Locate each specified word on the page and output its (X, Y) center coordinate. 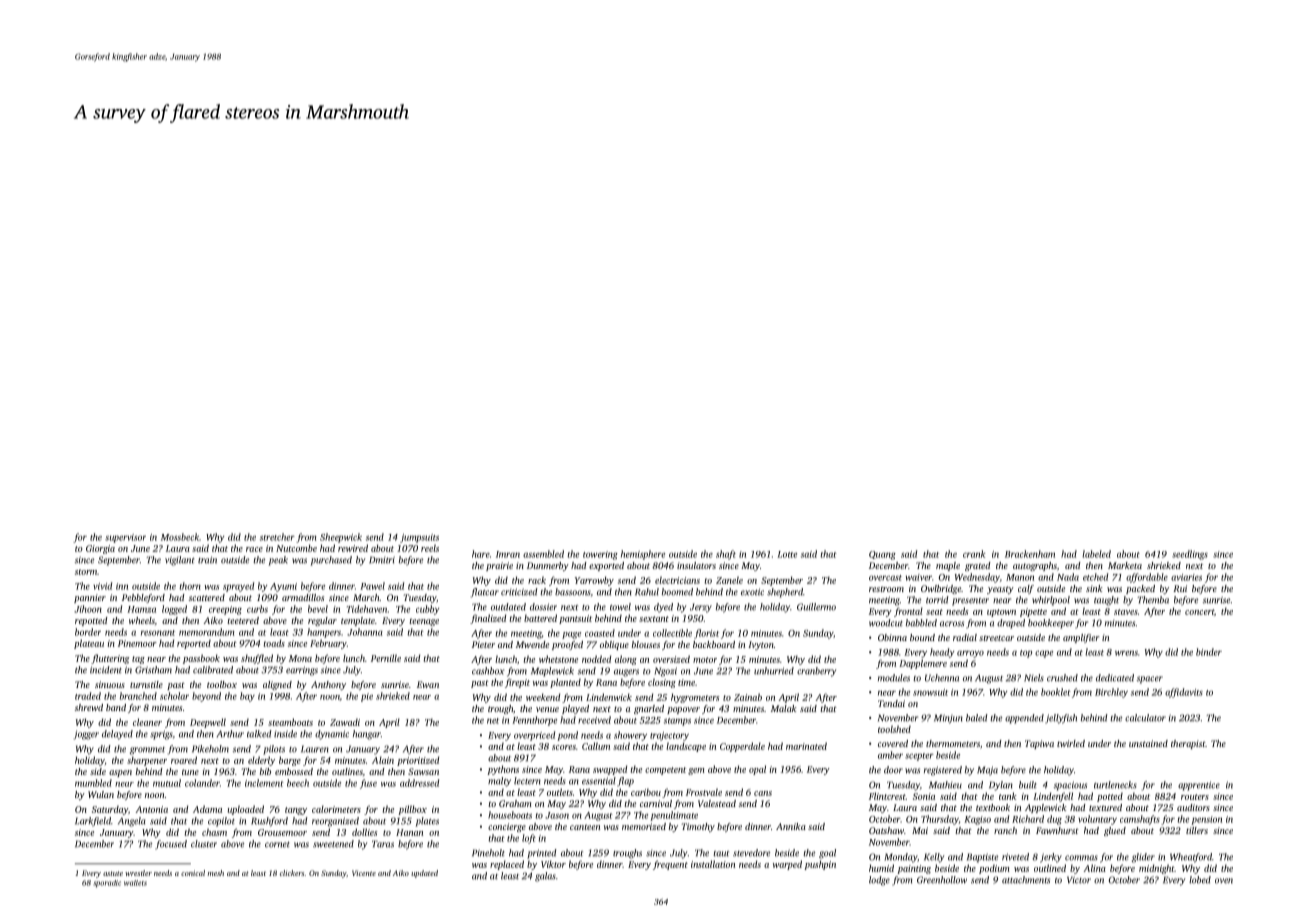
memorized (644, 826)
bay (247, 697)
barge (290, 761)
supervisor (125, 538)
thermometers (953, 743)
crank (974, 554)
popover (683, 710)
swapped (610, 770)
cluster (204, 844)
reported (194, 644)
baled (977, 718)
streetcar (996, 638)
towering (600, 555)
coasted (600, 633)
